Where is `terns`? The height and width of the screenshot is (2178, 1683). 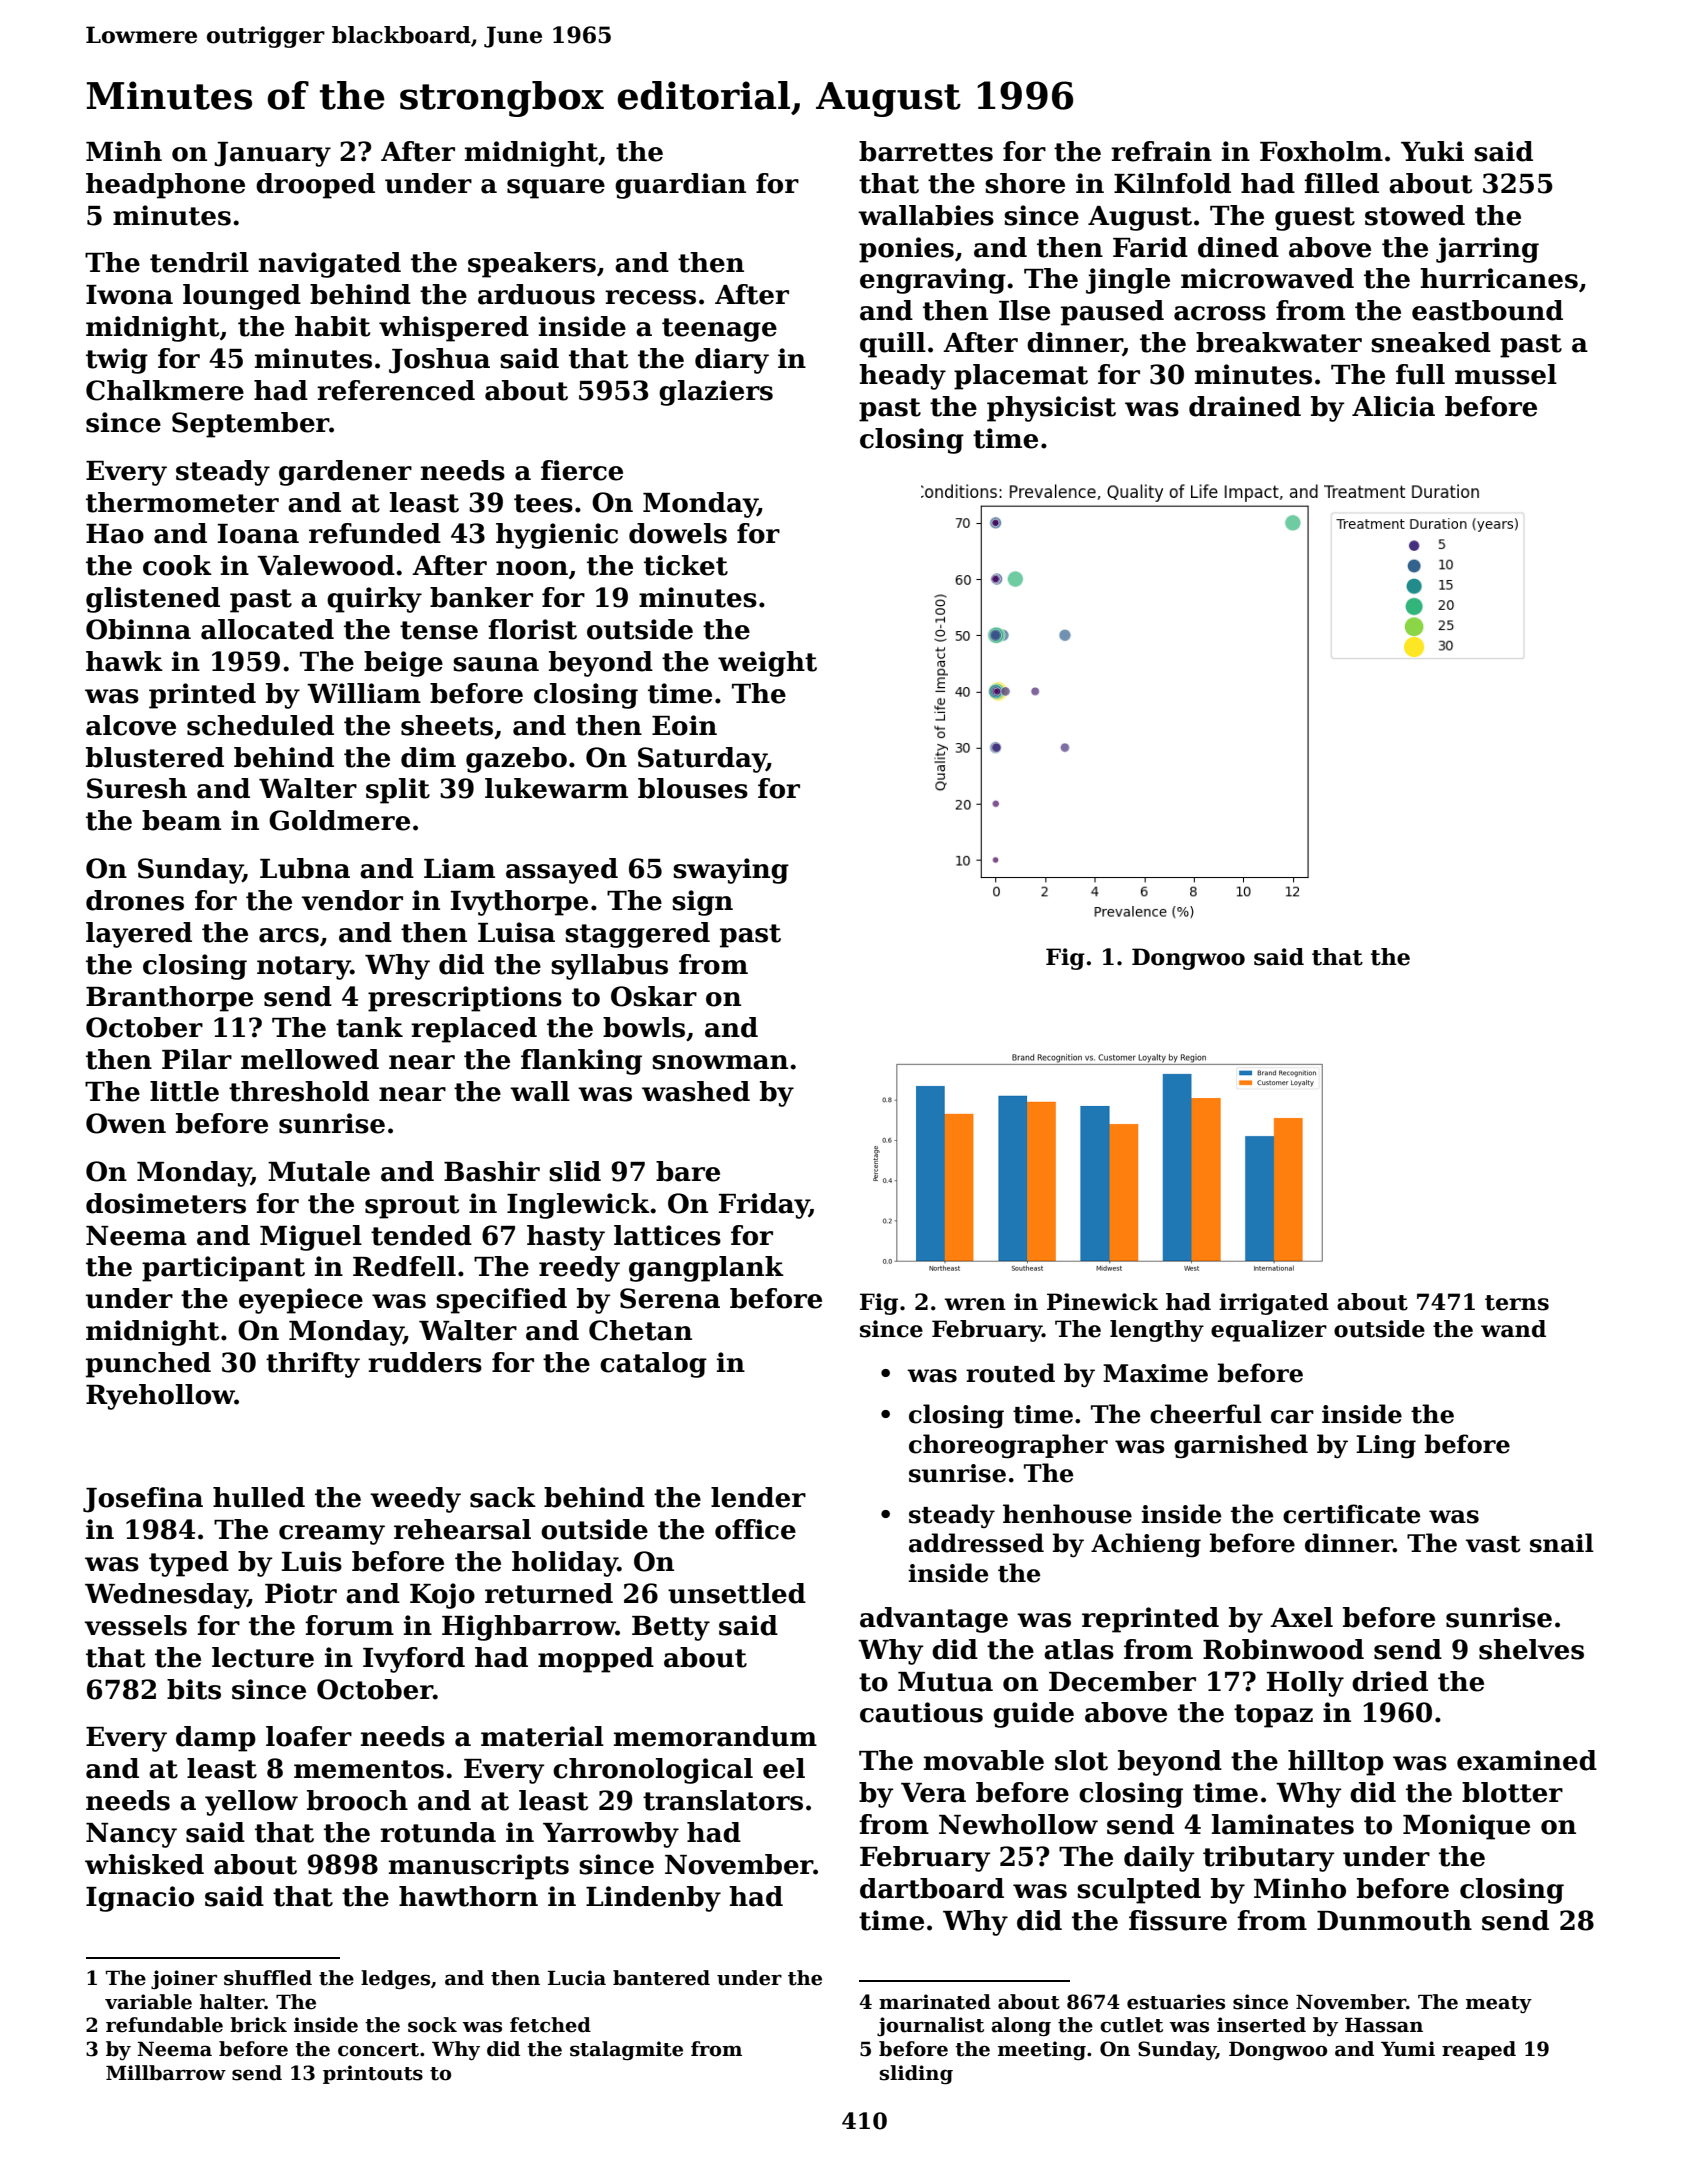 terns is located at coordinates (1517, 1303).
